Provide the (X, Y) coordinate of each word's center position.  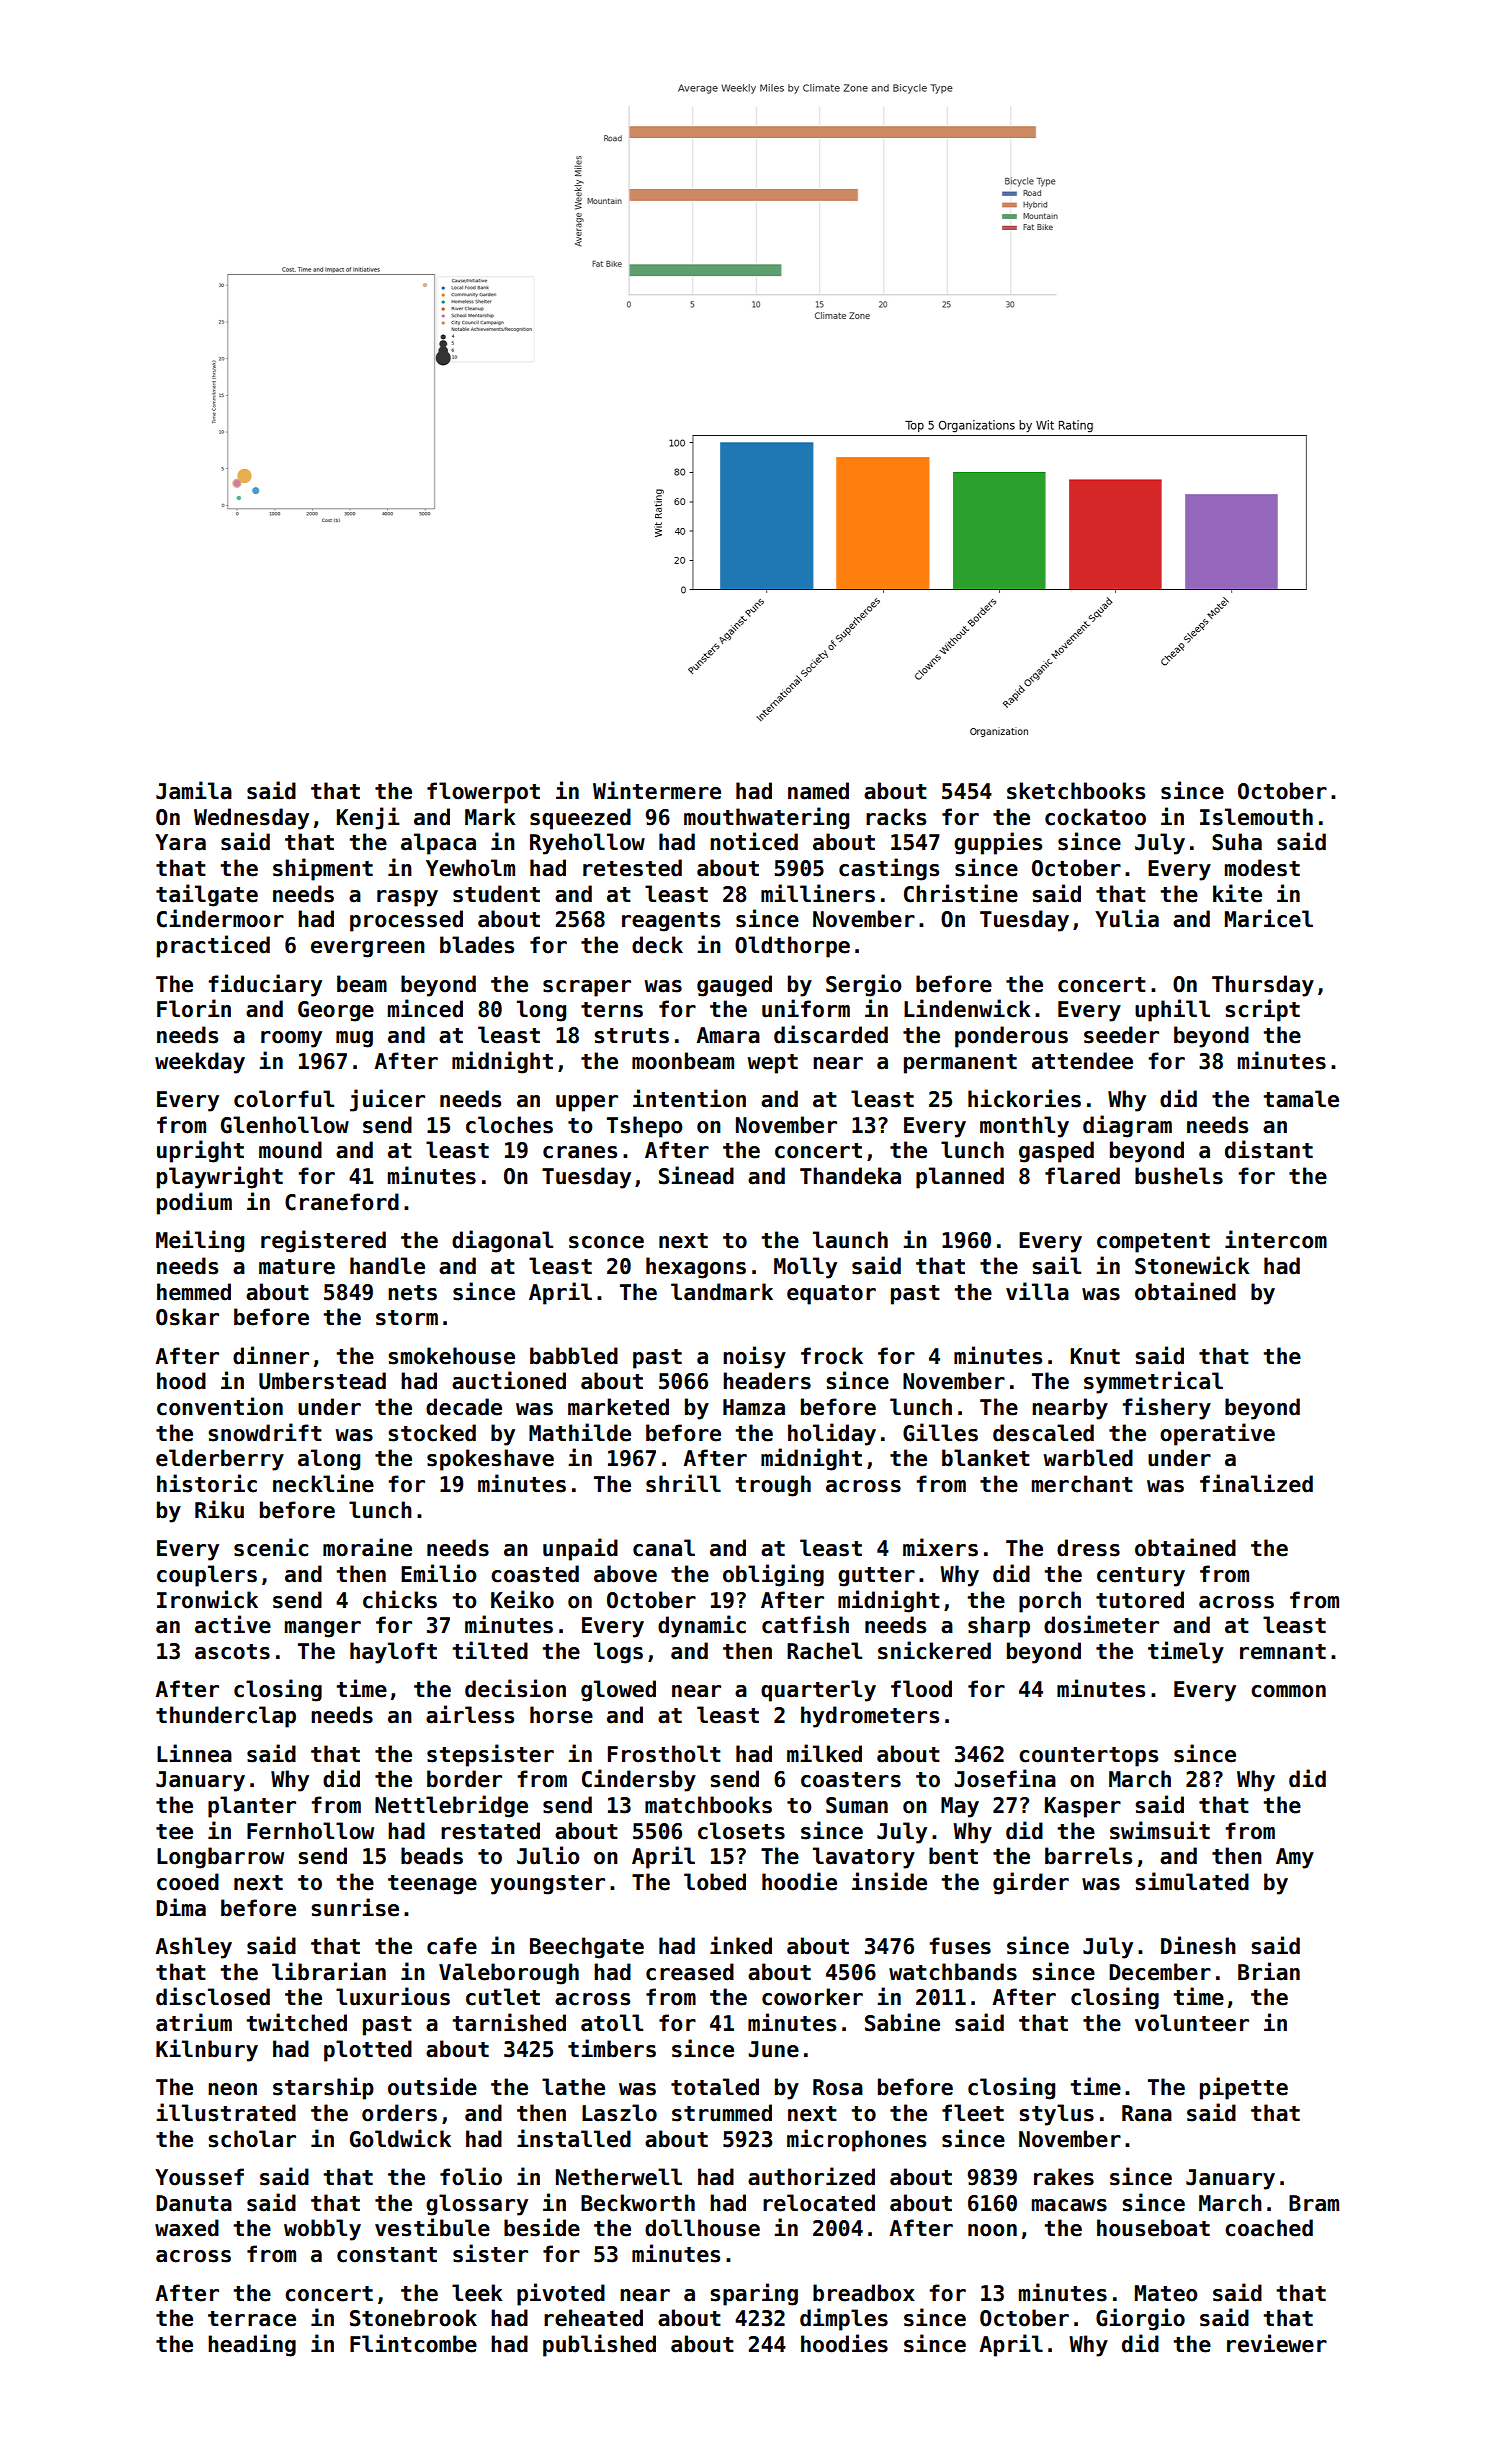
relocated (819, 2203)
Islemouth (1256, 817)
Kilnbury (207, 2050)
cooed (188, 1882)
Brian (1269, 1971)
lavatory (864, 1858)
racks (896, 817)
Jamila (194, 790)
